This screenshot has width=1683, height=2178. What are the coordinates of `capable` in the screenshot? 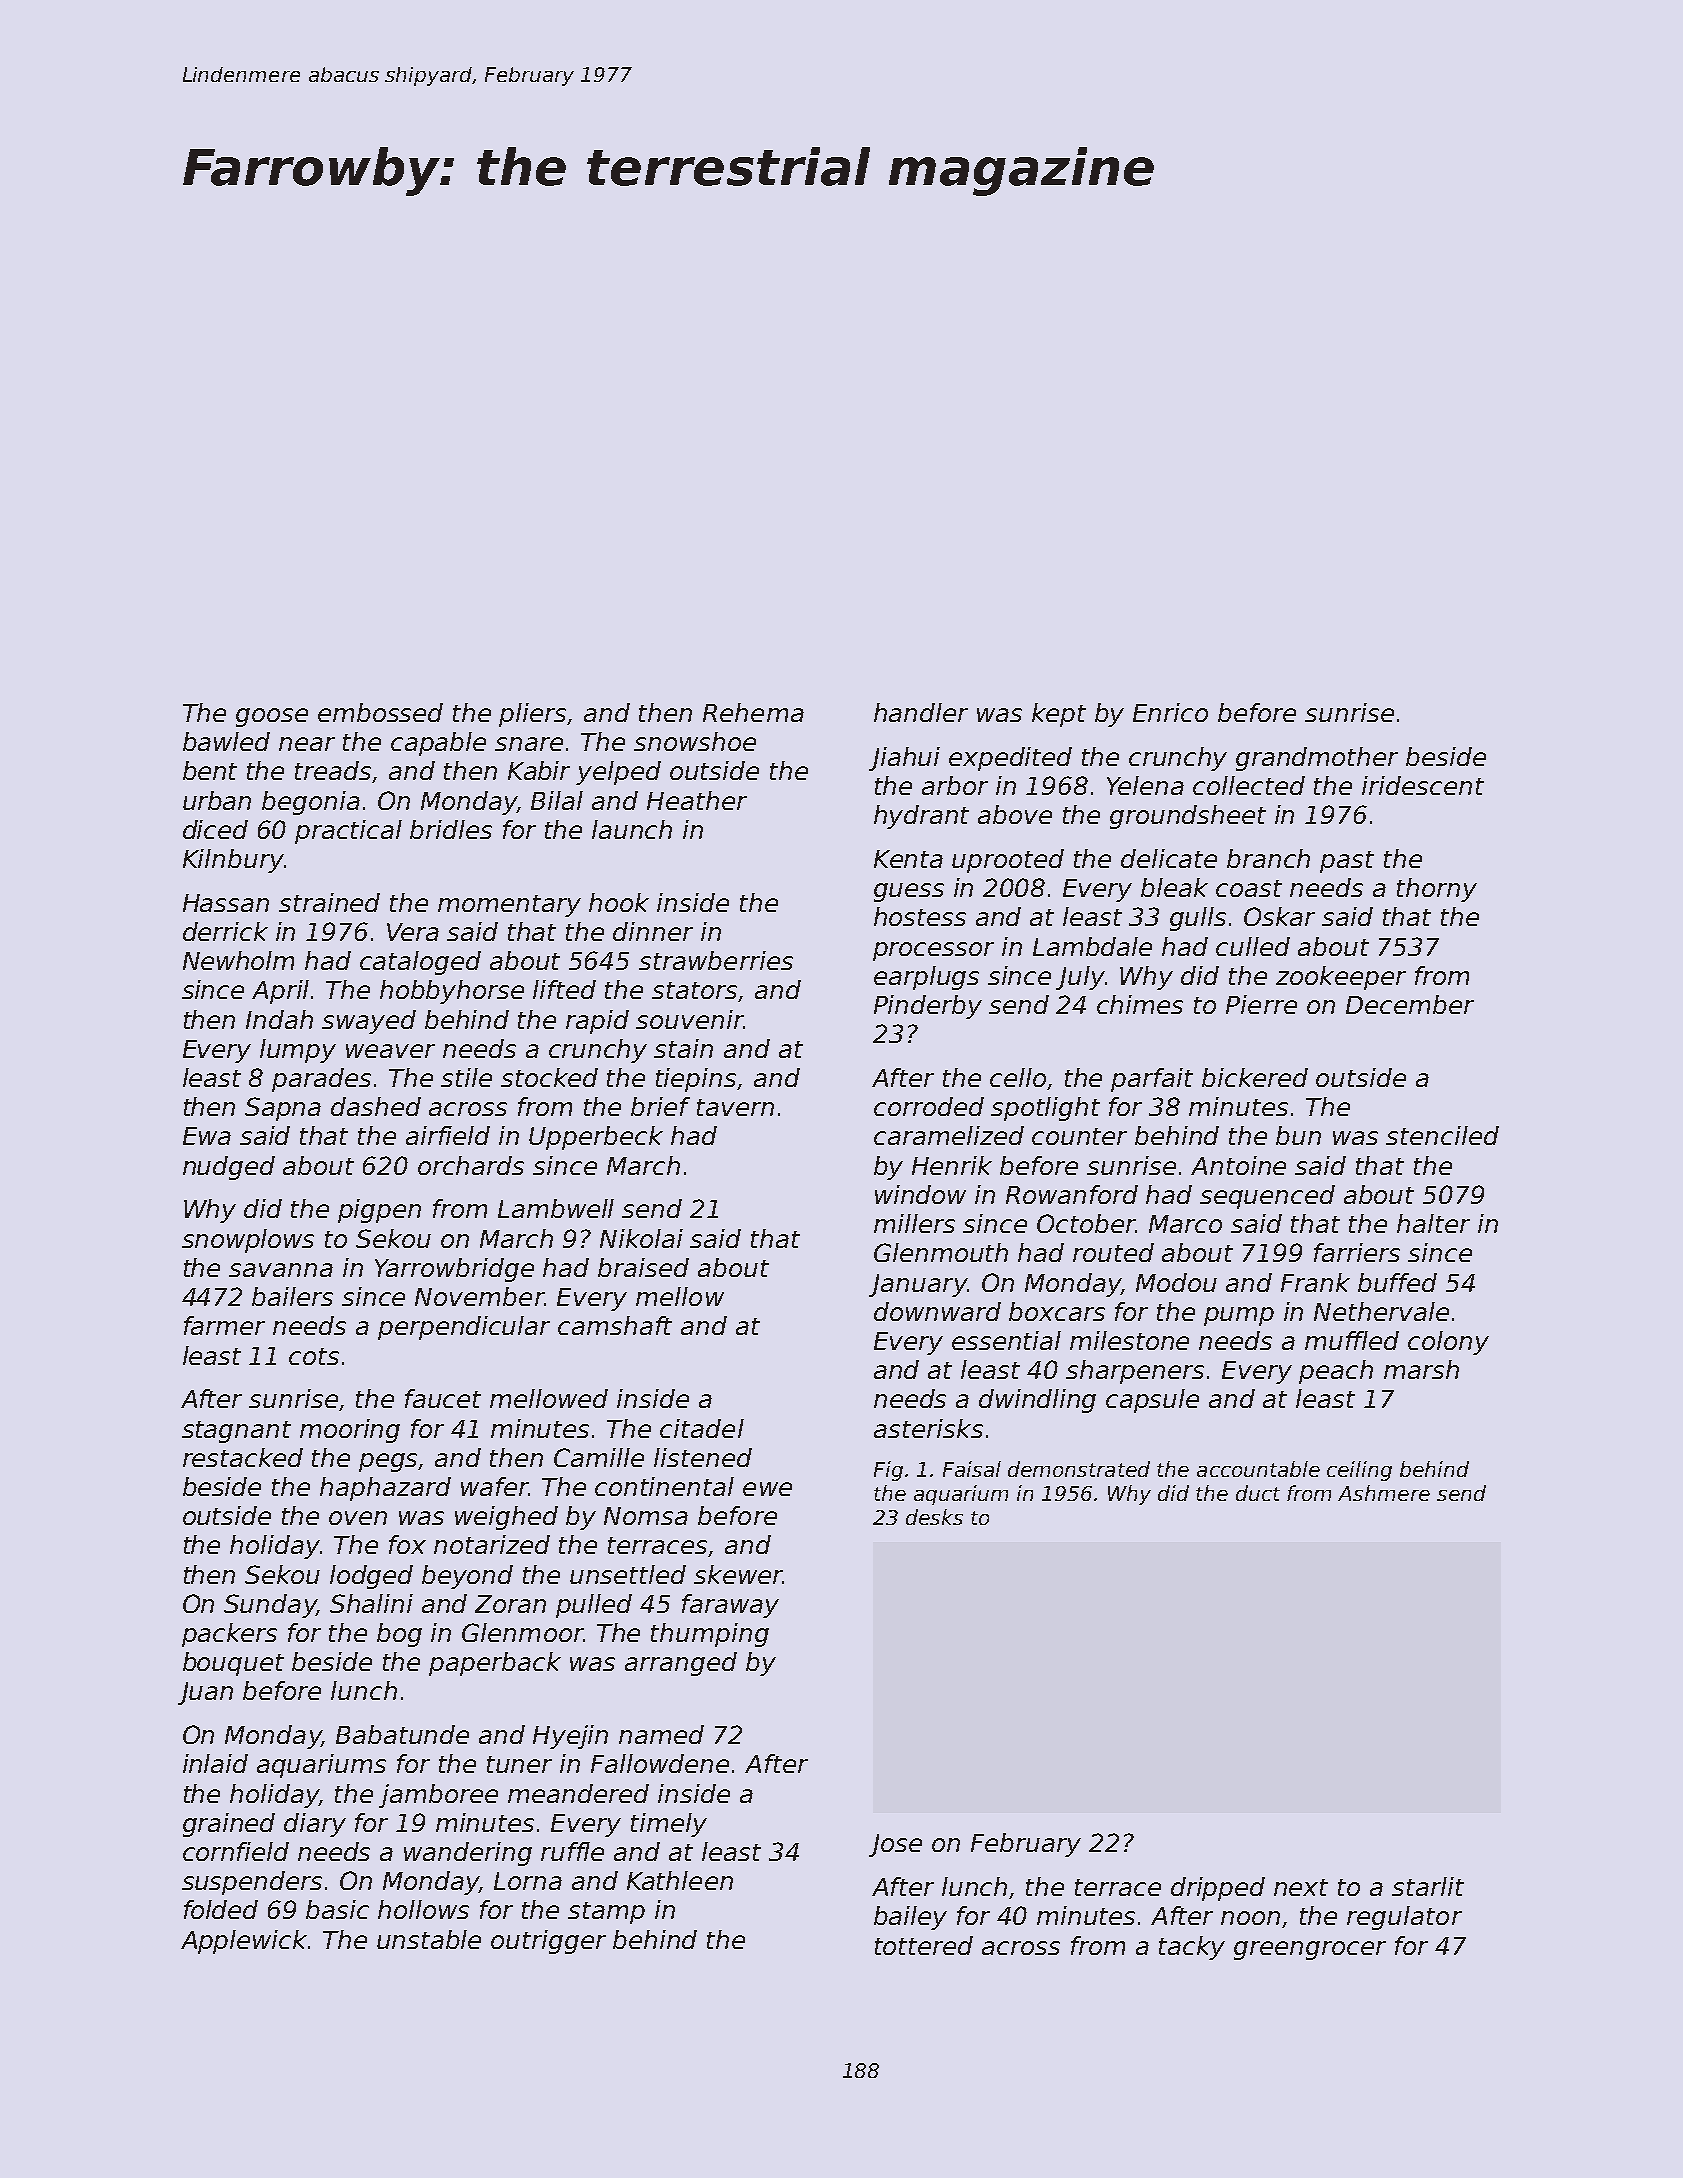 It's located at (438, 744).
